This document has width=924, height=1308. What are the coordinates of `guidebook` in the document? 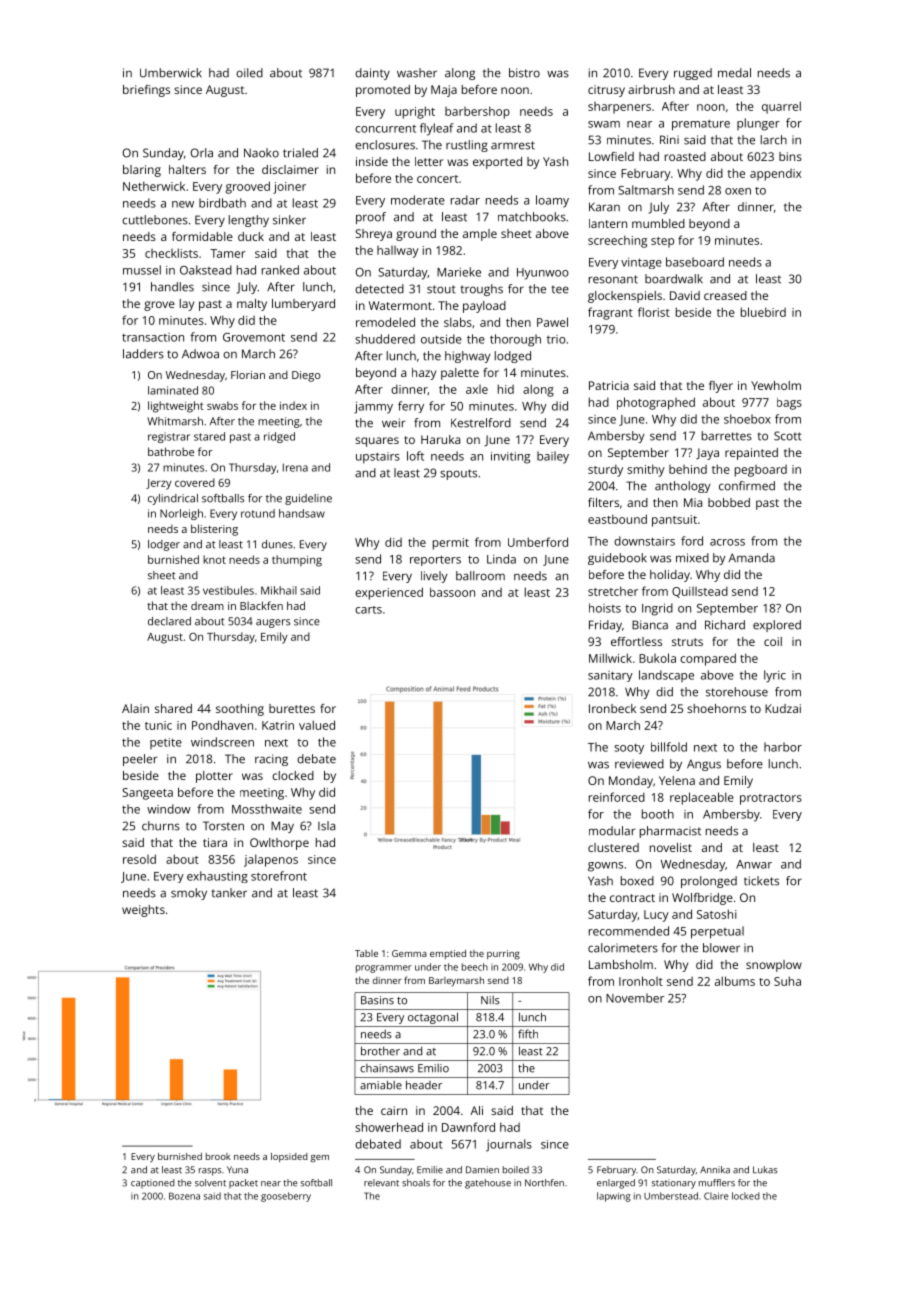 It's located at (617, 559).
